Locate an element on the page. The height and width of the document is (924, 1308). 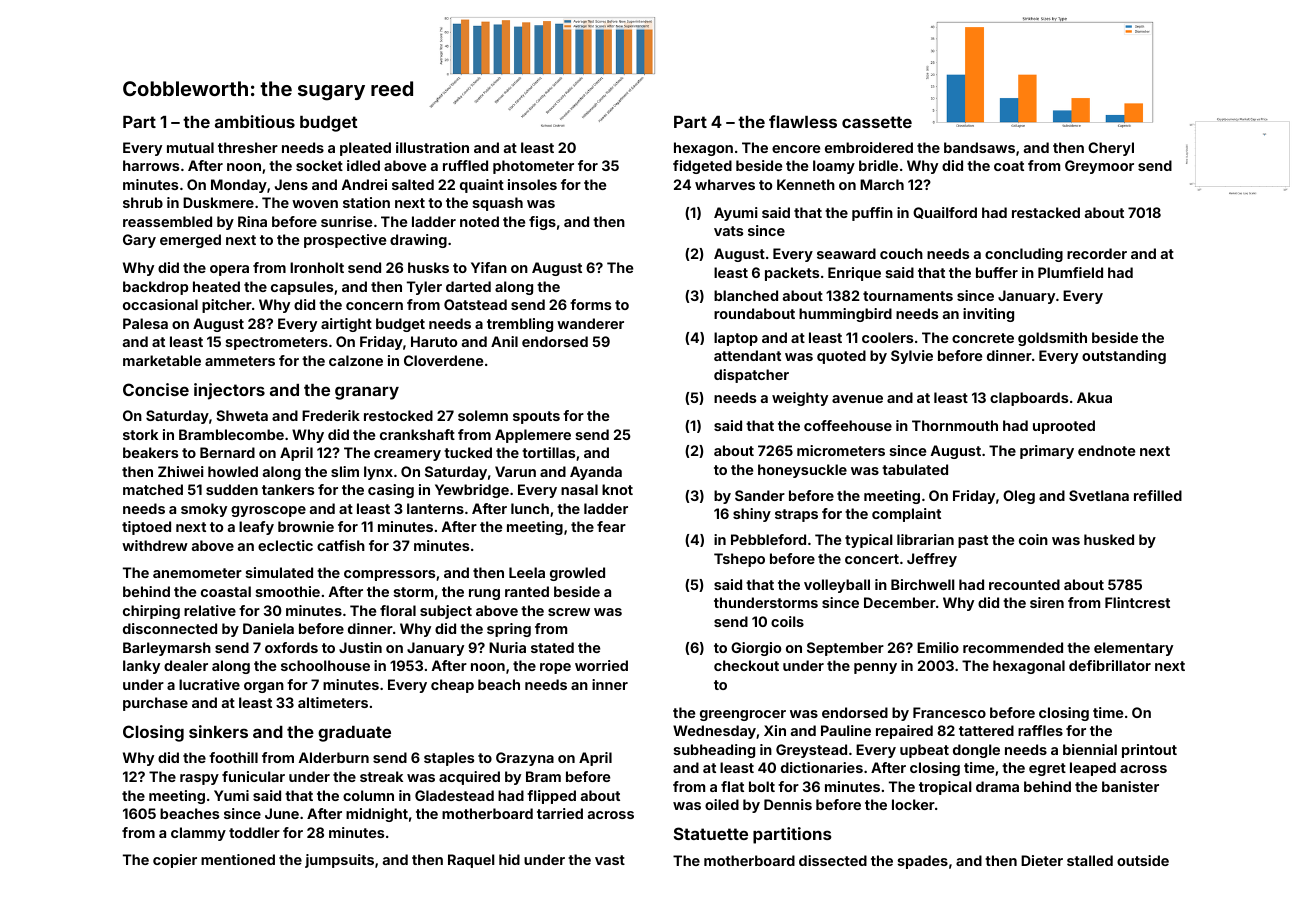
ambitious is located at coordinates (255, 121).
